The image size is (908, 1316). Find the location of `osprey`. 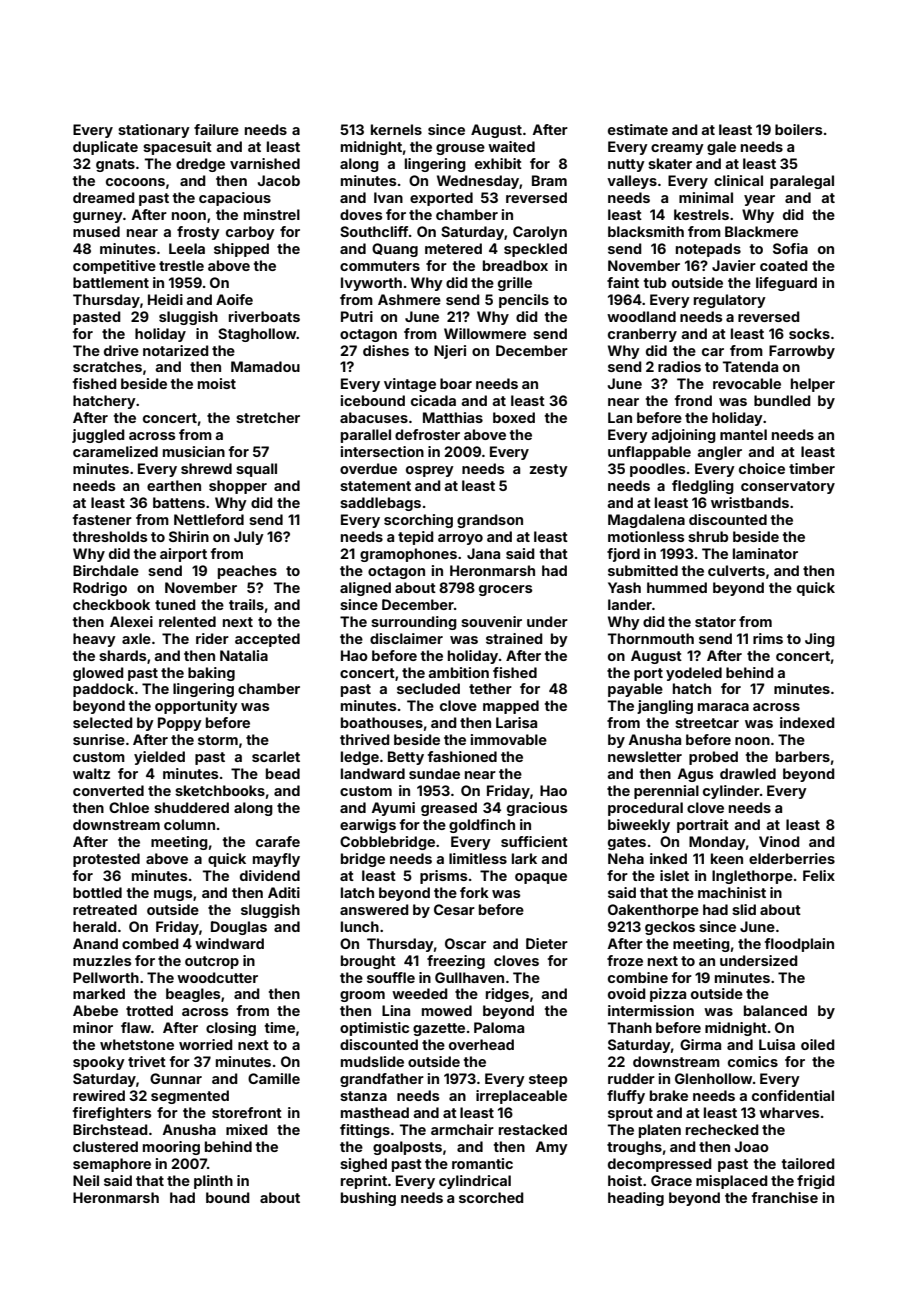

osprey is located at coordinates (430, 471).
